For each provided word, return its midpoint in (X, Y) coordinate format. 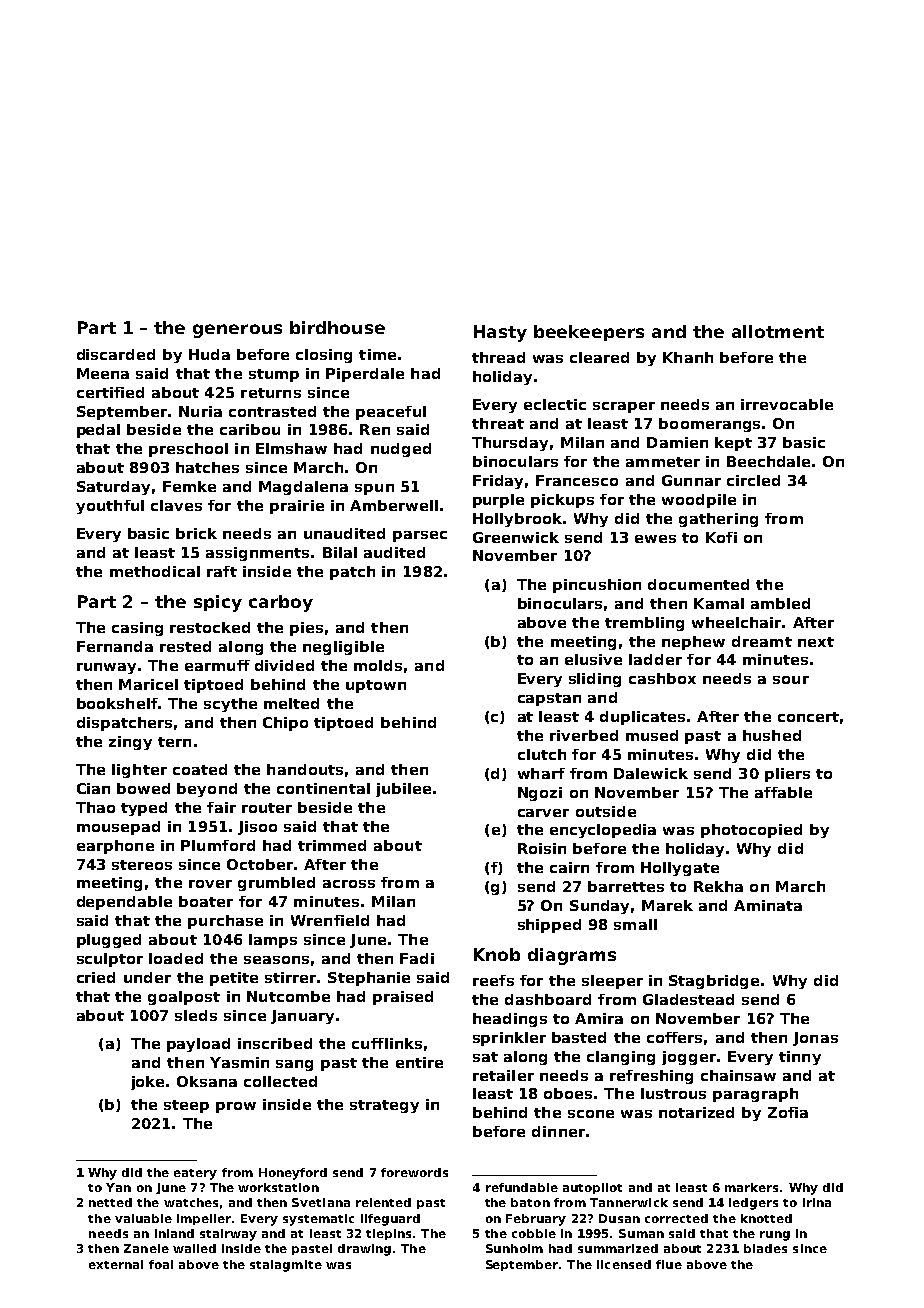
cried (96, 977)
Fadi (417, 958)
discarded (116, 354)
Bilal (340, 552)
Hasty (500, 333)
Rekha (718, 886)
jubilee (403, 790)
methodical (155, 571)
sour (791, 680)
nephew (693, 643)
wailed (194, 1248)
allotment (778, 331)
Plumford (218, 845)
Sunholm (514, 1248)
